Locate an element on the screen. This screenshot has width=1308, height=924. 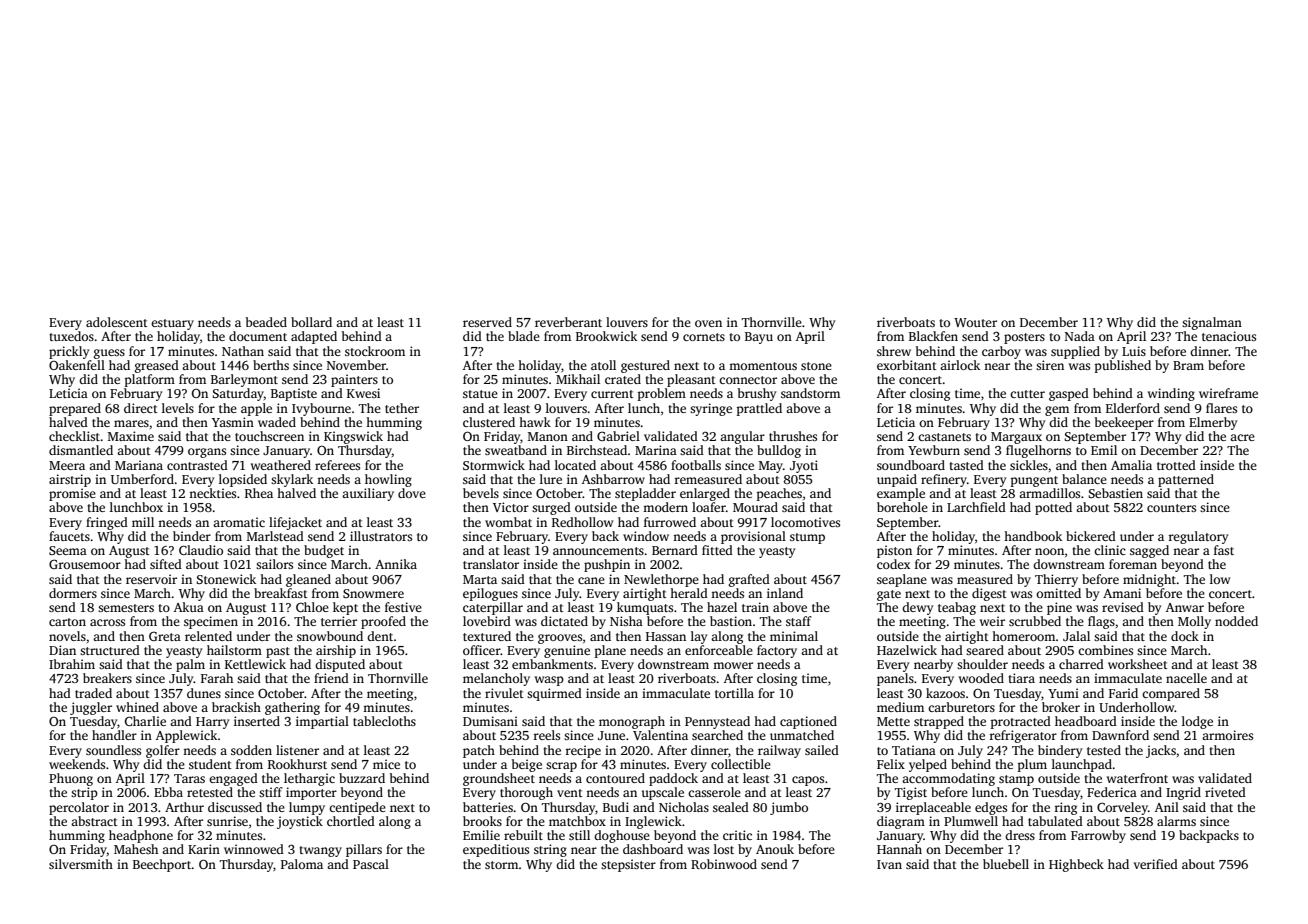
Wouter is located at coordinates (975, 322).
